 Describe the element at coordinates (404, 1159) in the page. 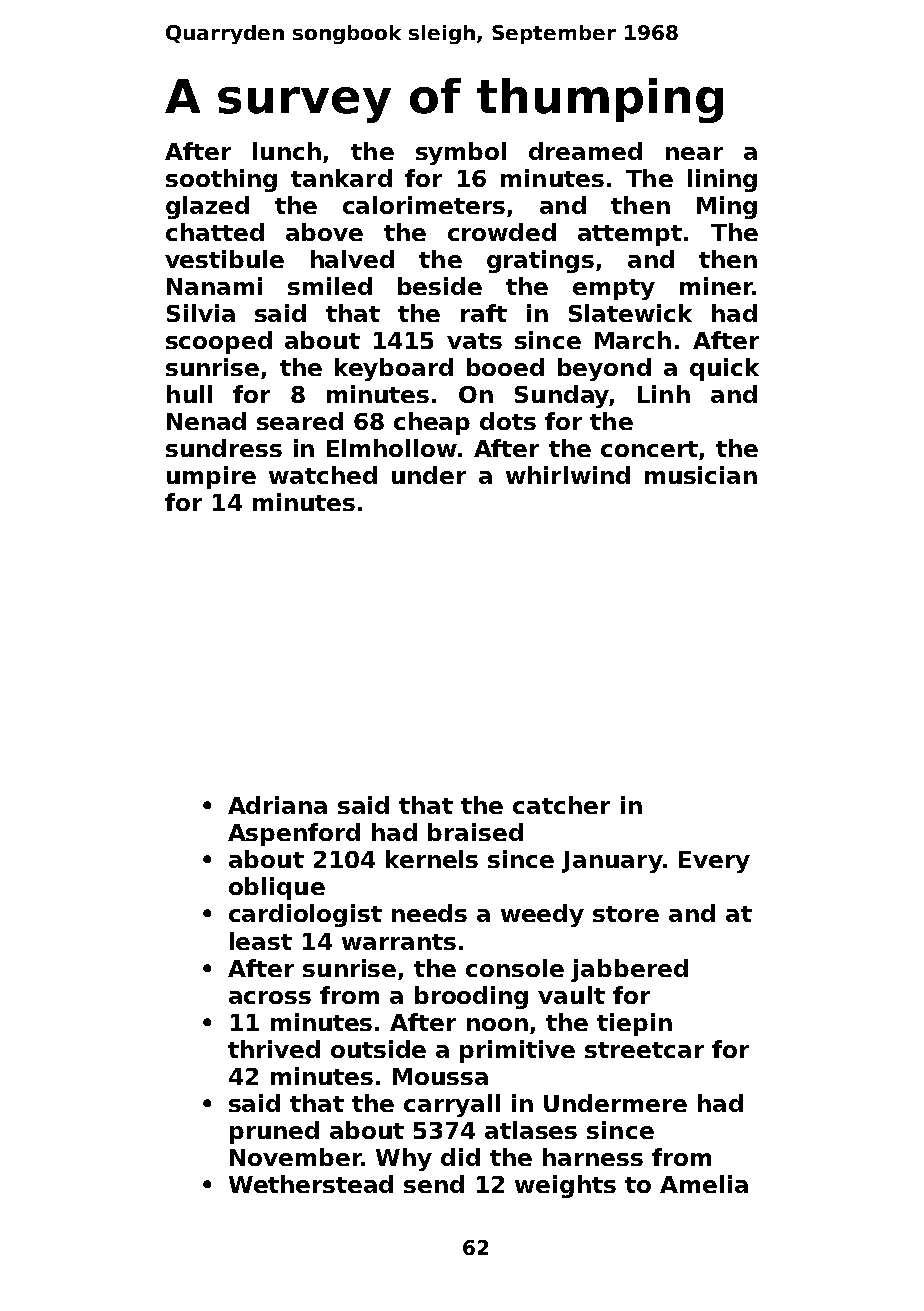

I see `Why` at that location.
